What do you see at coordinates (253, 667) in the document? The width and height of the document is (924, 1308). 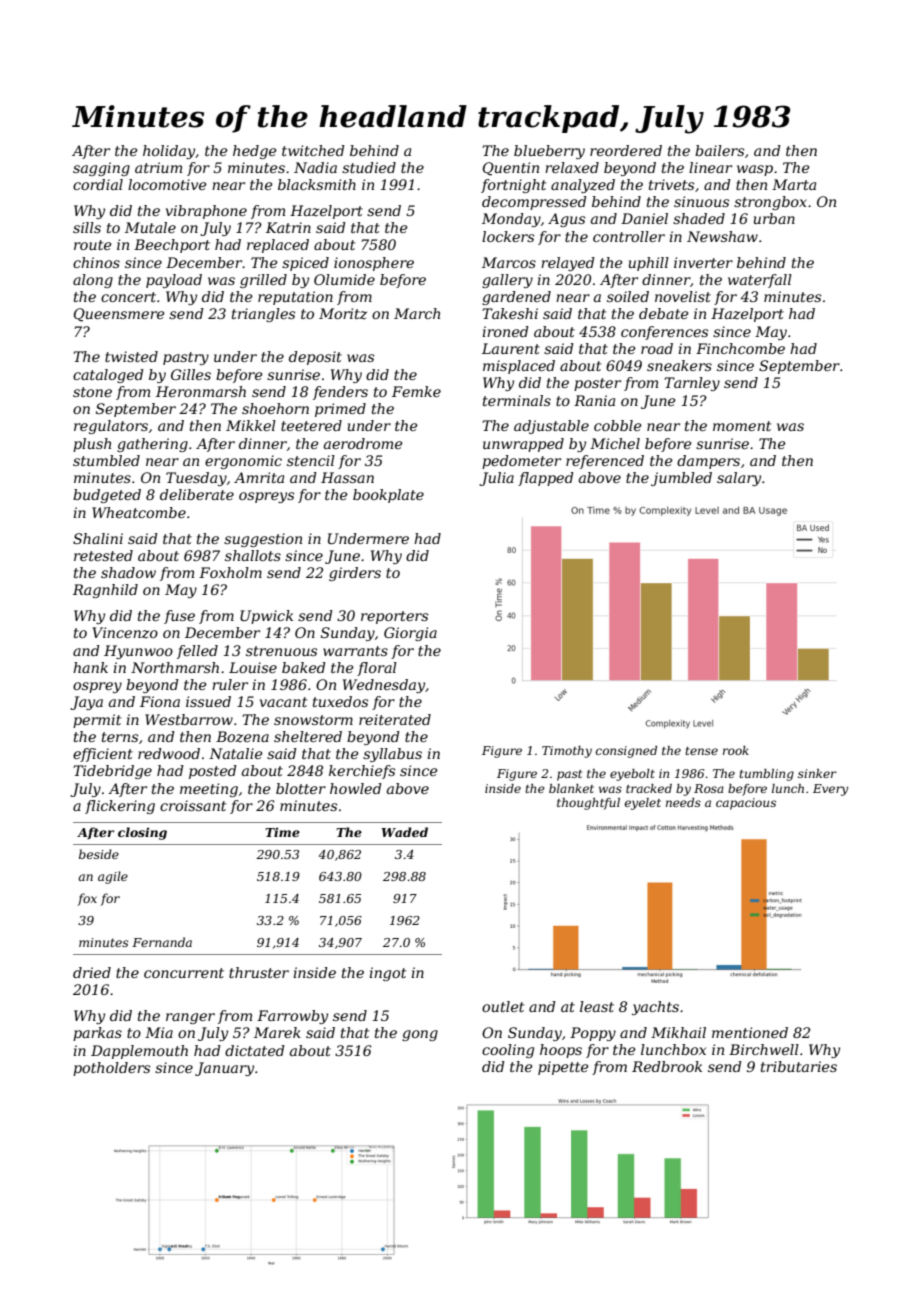 I see `Louise` at bounding box center [253, 667].
